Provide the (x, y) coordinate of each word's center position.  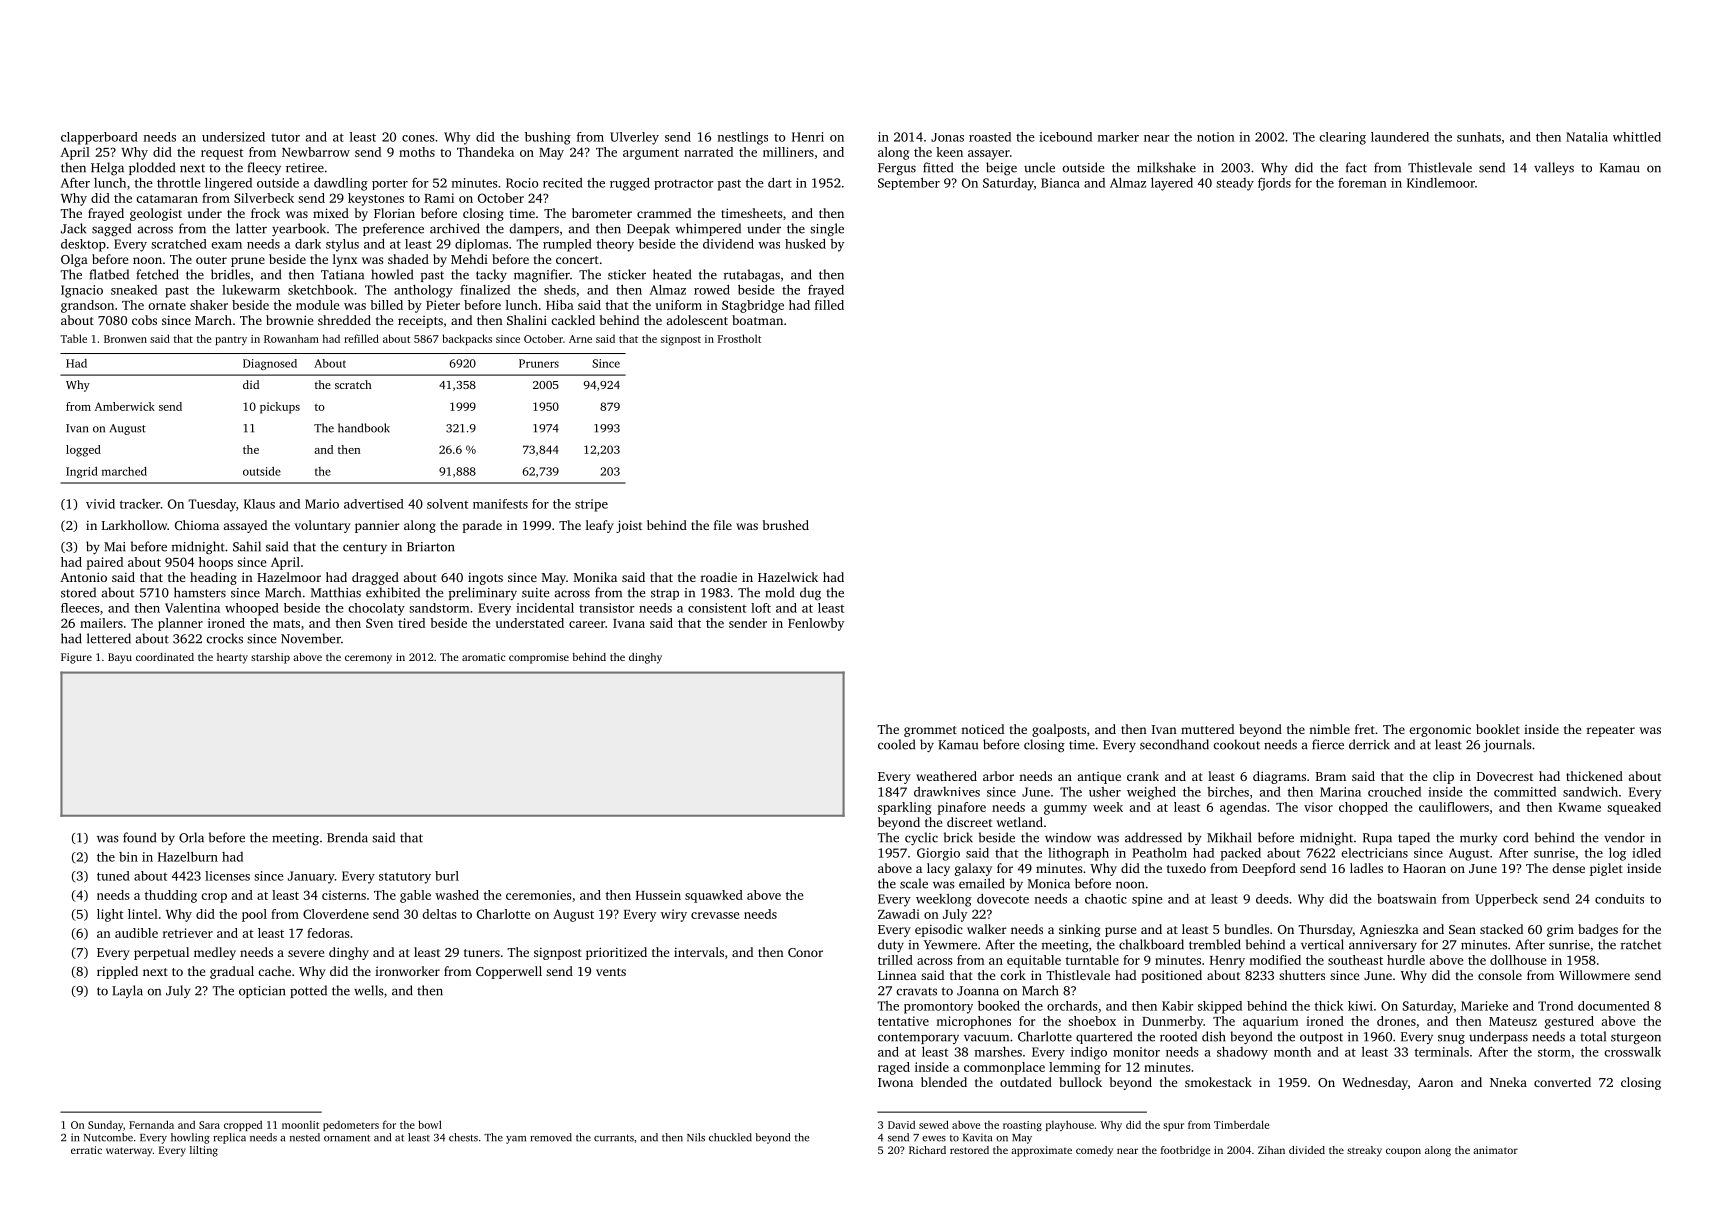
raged (894, 1068)
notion (1216, 137)
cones (418, 138)
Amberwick (125, 406)
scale (914, 883)
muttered (1207, 729)
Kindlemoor (1441, 183)
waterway (129, 1152)
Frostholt (739, 338)
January (311, 877)
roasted (990, 137)
